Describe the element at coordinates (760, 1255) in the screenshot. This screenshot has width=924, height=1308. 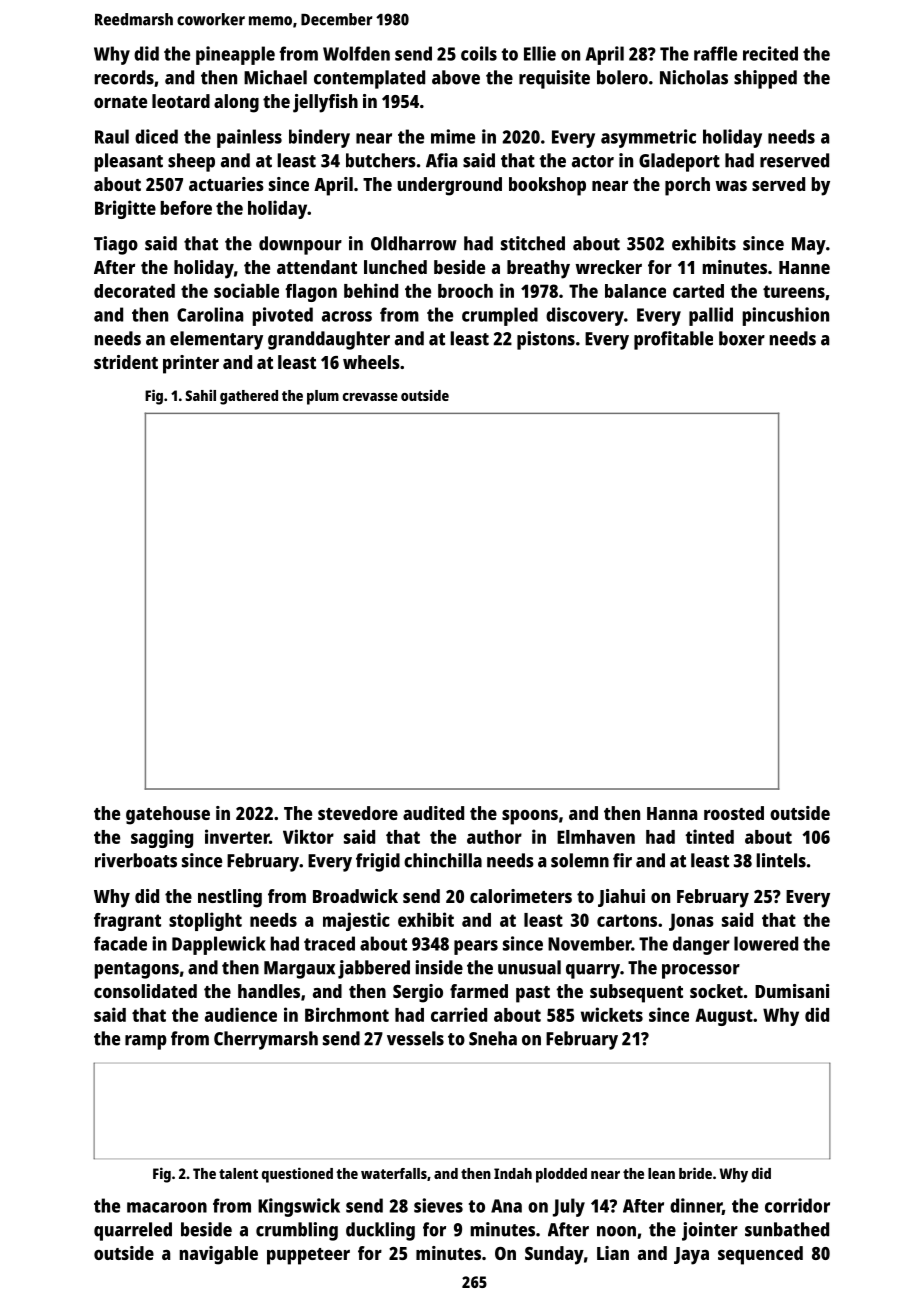
I see `sequenced` at that location.
